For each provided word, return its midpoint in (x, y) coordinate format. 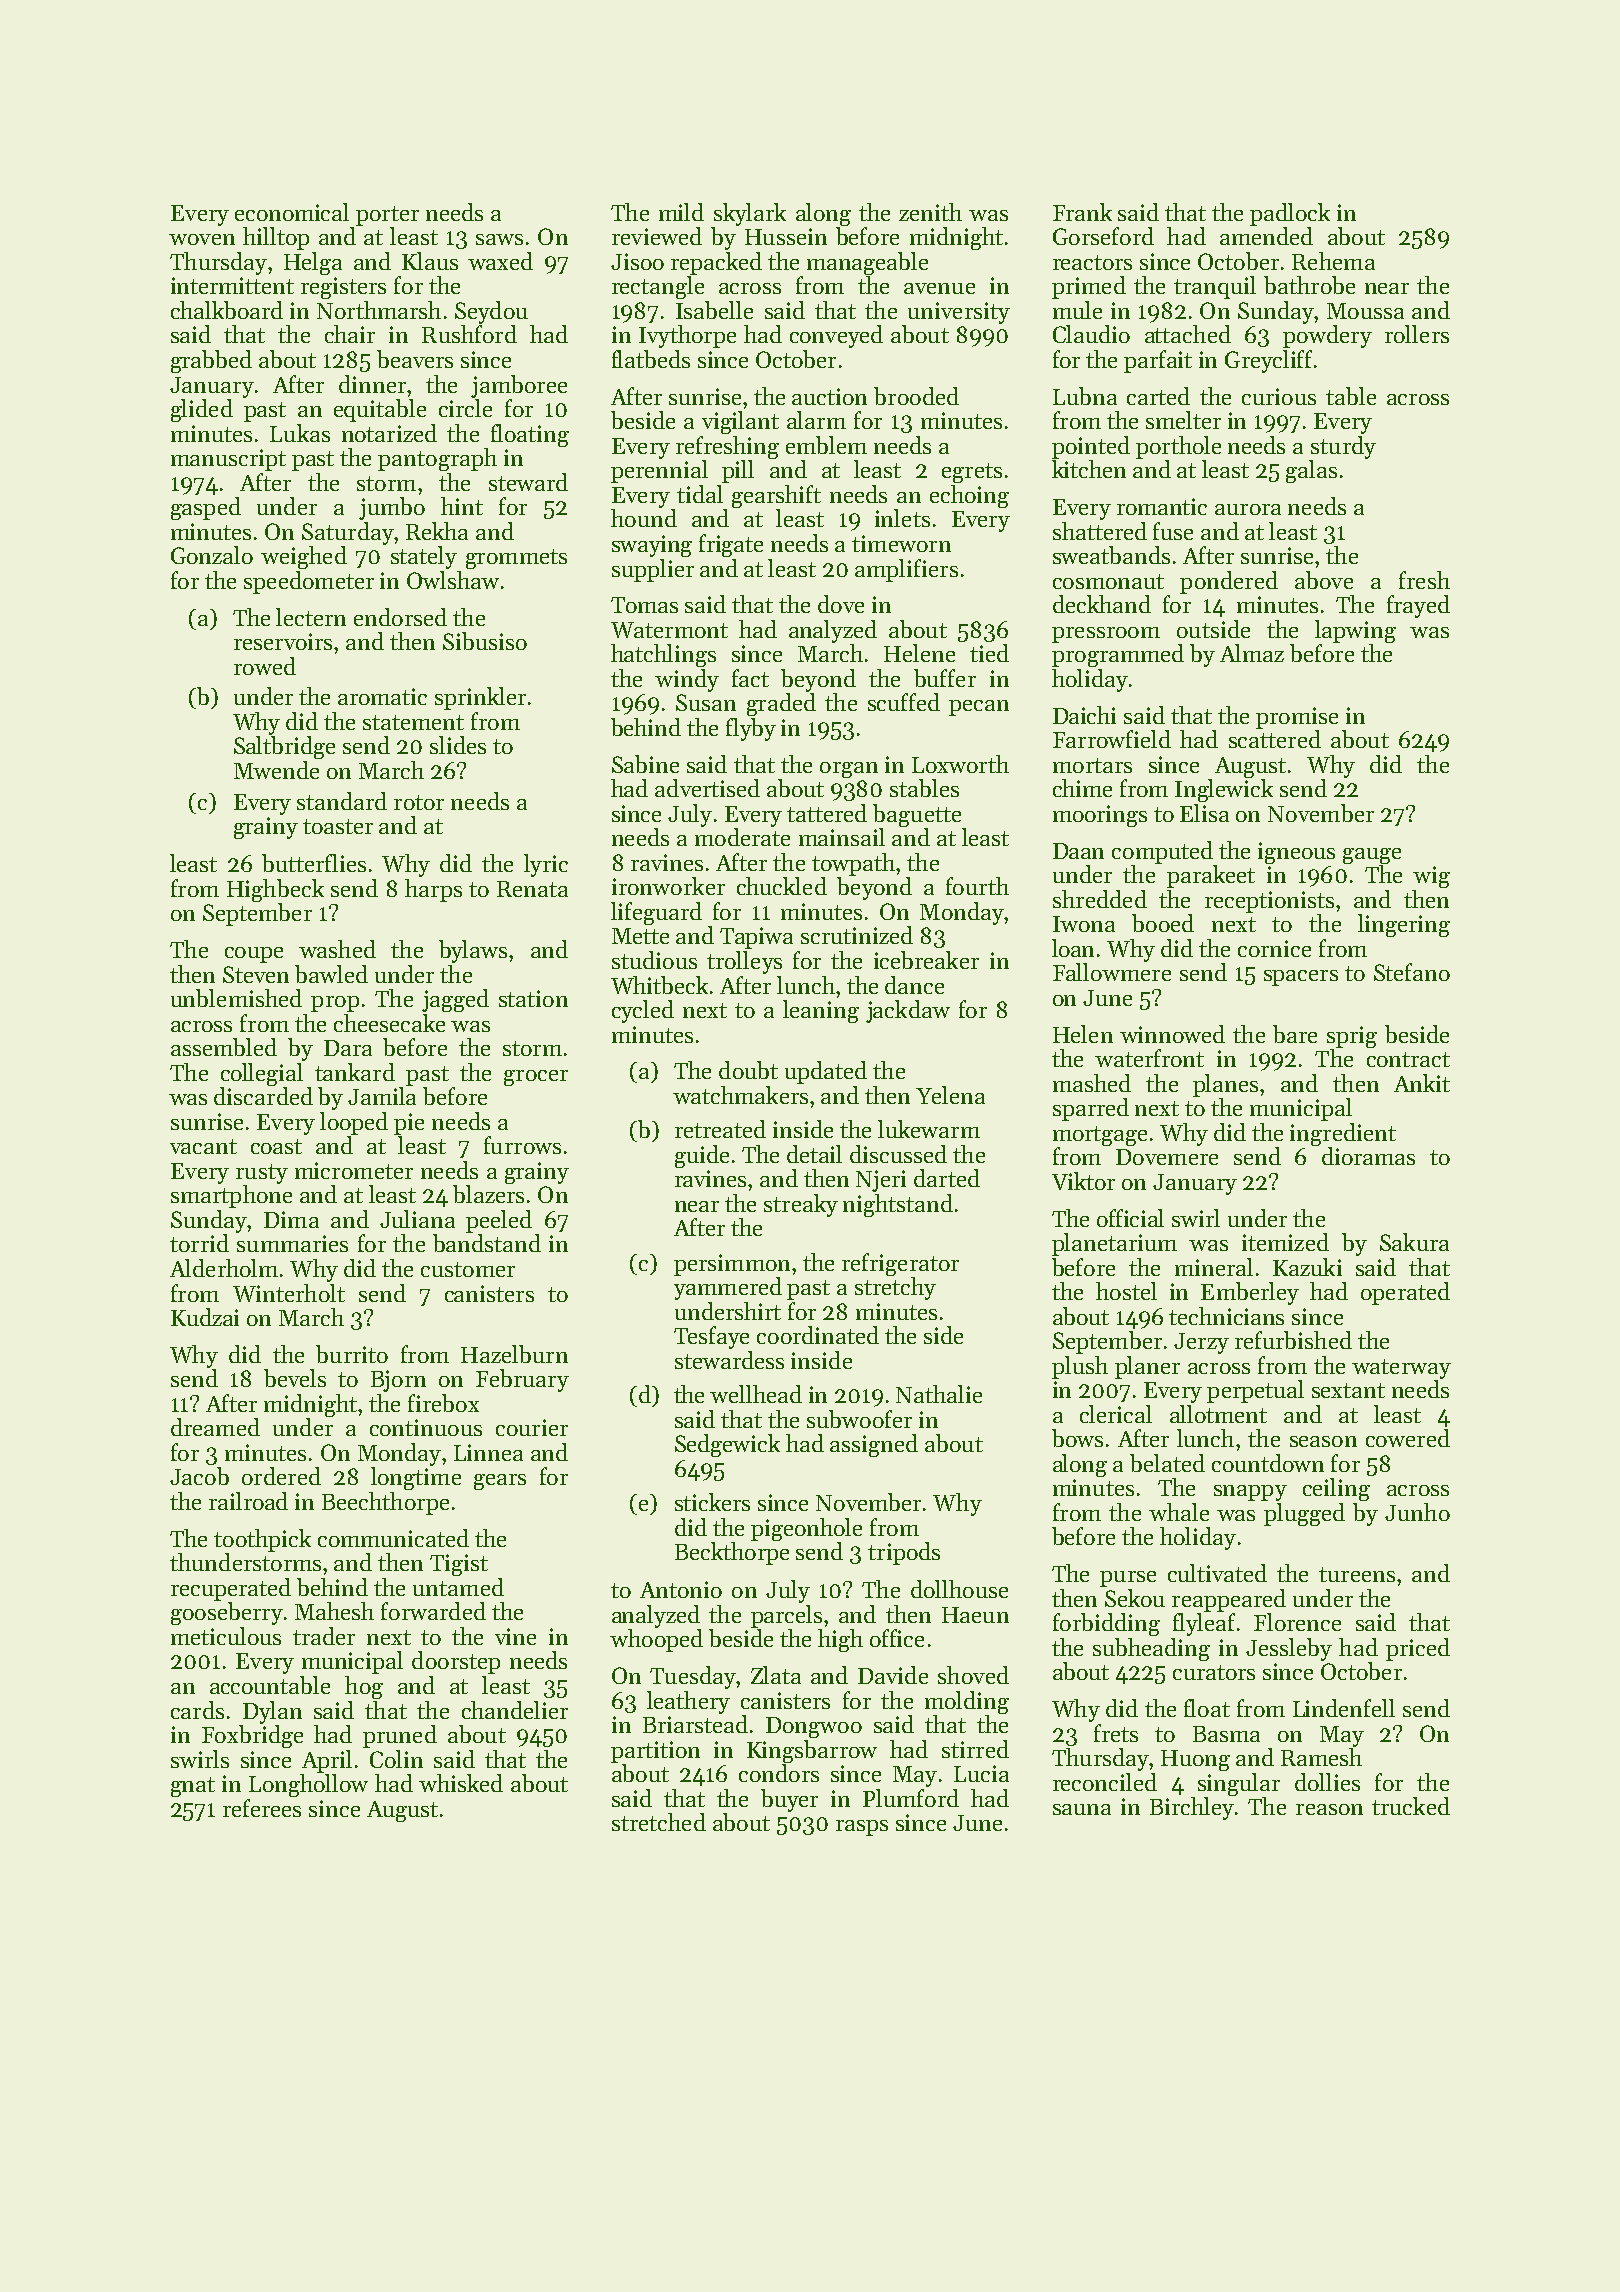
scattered (1275, 739)
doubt (748, 1070)
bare (1295, 1034)
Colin (396, 1759)
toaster (338, 826)
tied (989, 653)
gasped (206, 508)
